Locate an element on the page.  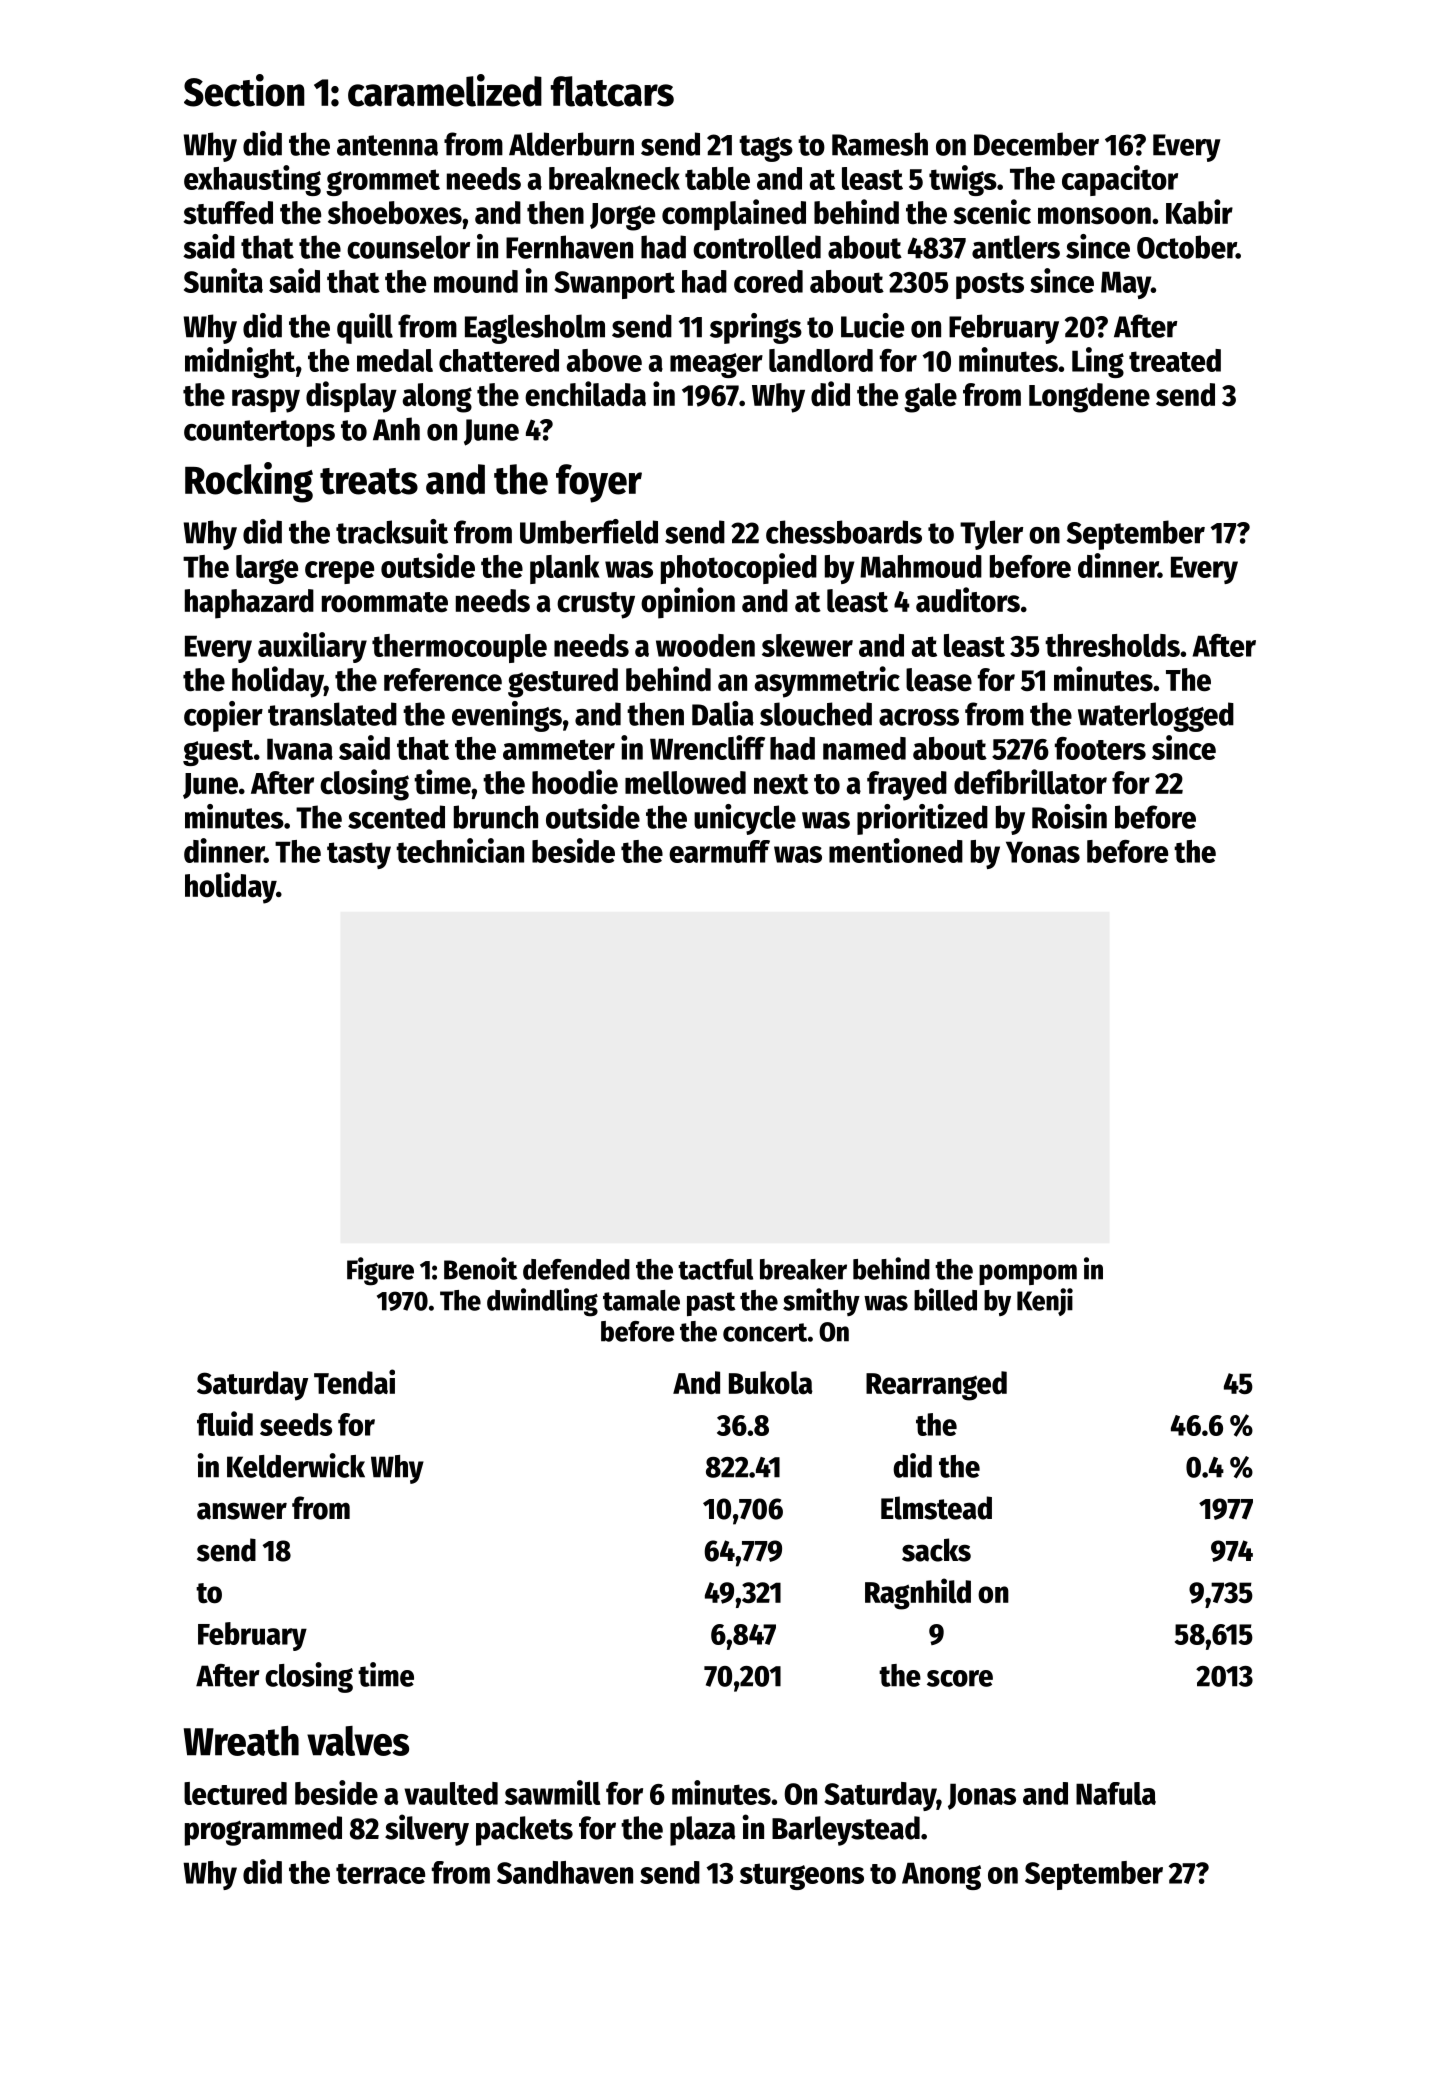
Tyler is located at coordinates (991, 535).
